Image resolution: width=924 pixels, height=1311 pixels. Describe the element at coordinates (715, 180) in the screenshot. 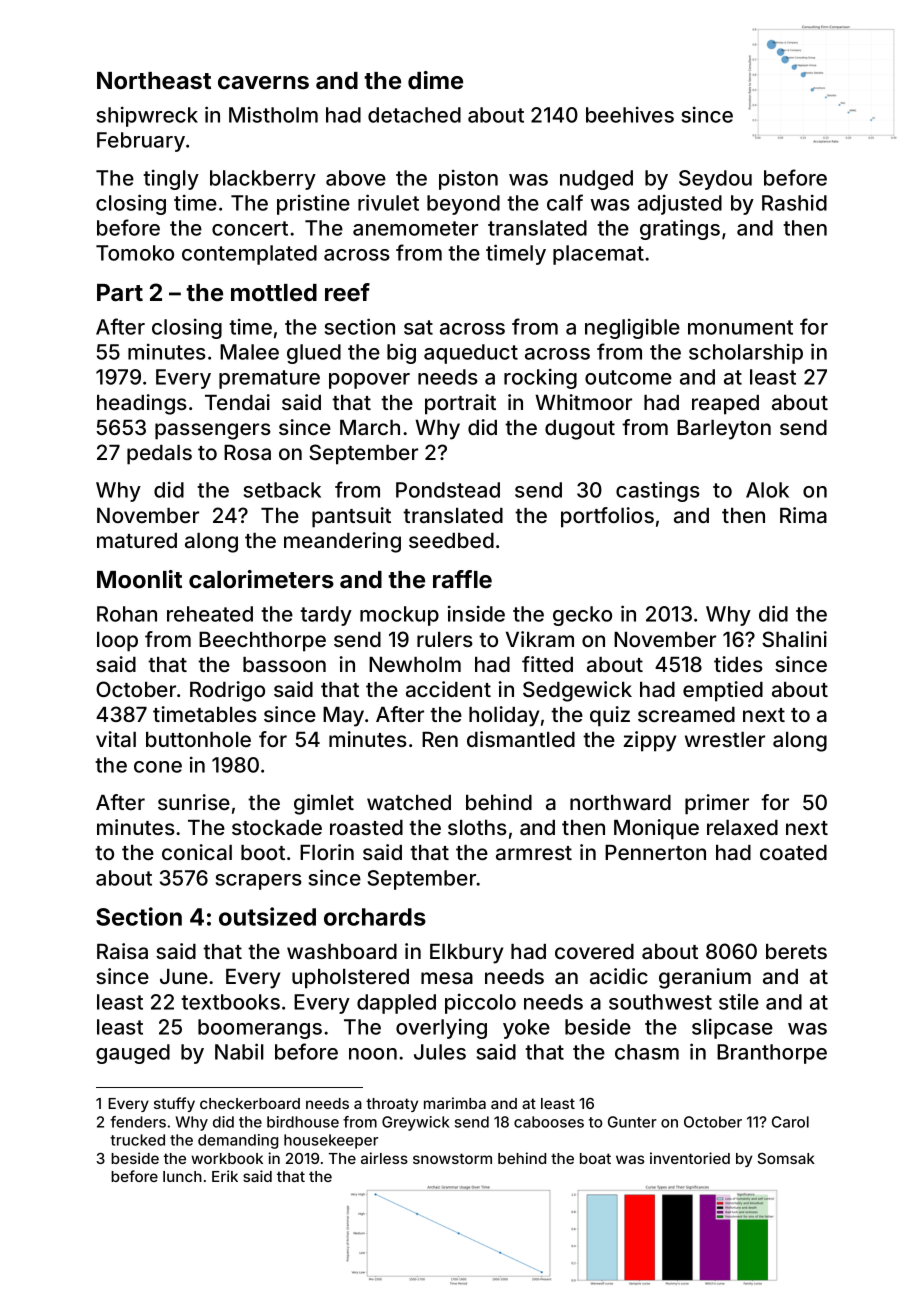

I see `Seydou` at that location.
